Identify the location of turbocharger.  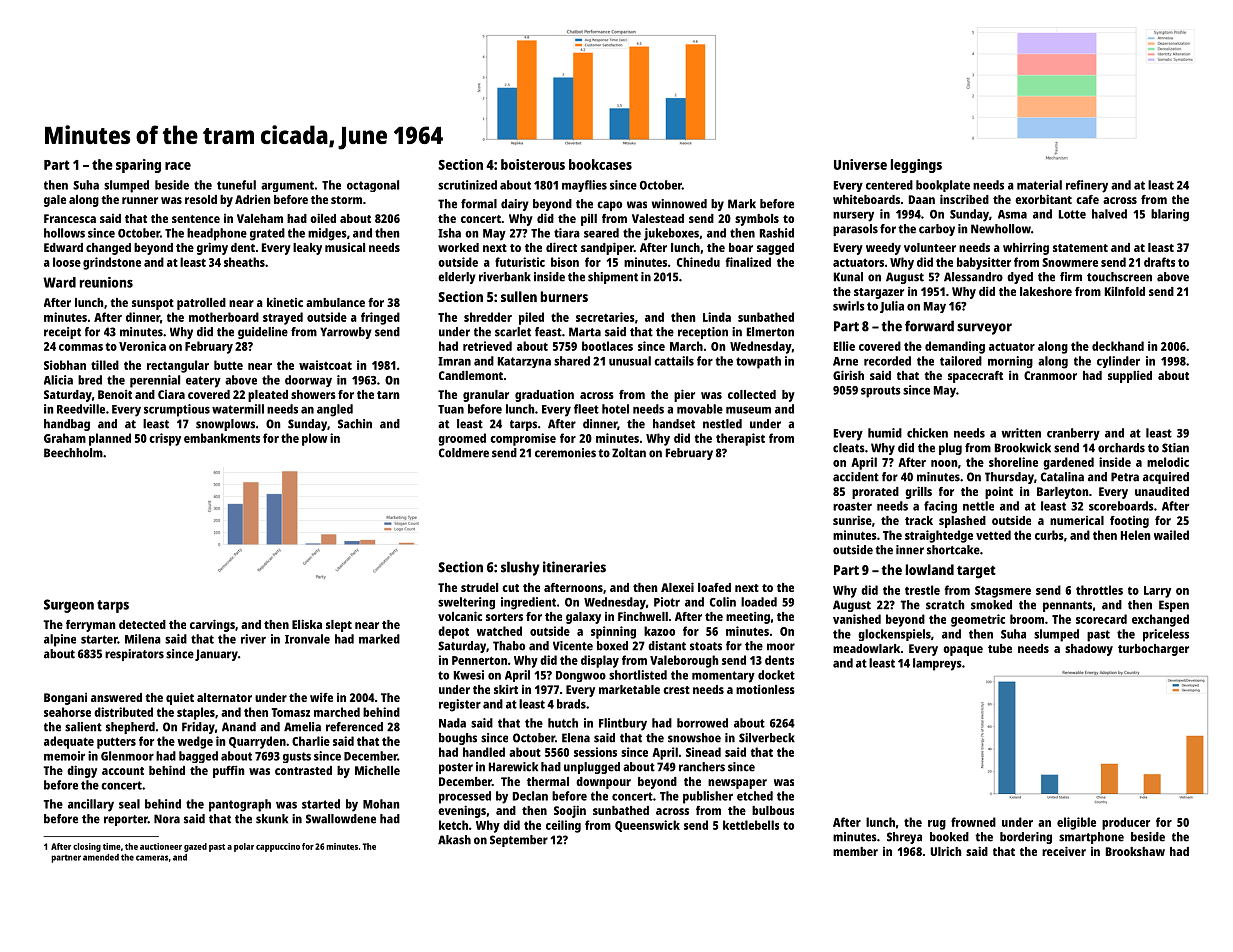
(1153, 650).
